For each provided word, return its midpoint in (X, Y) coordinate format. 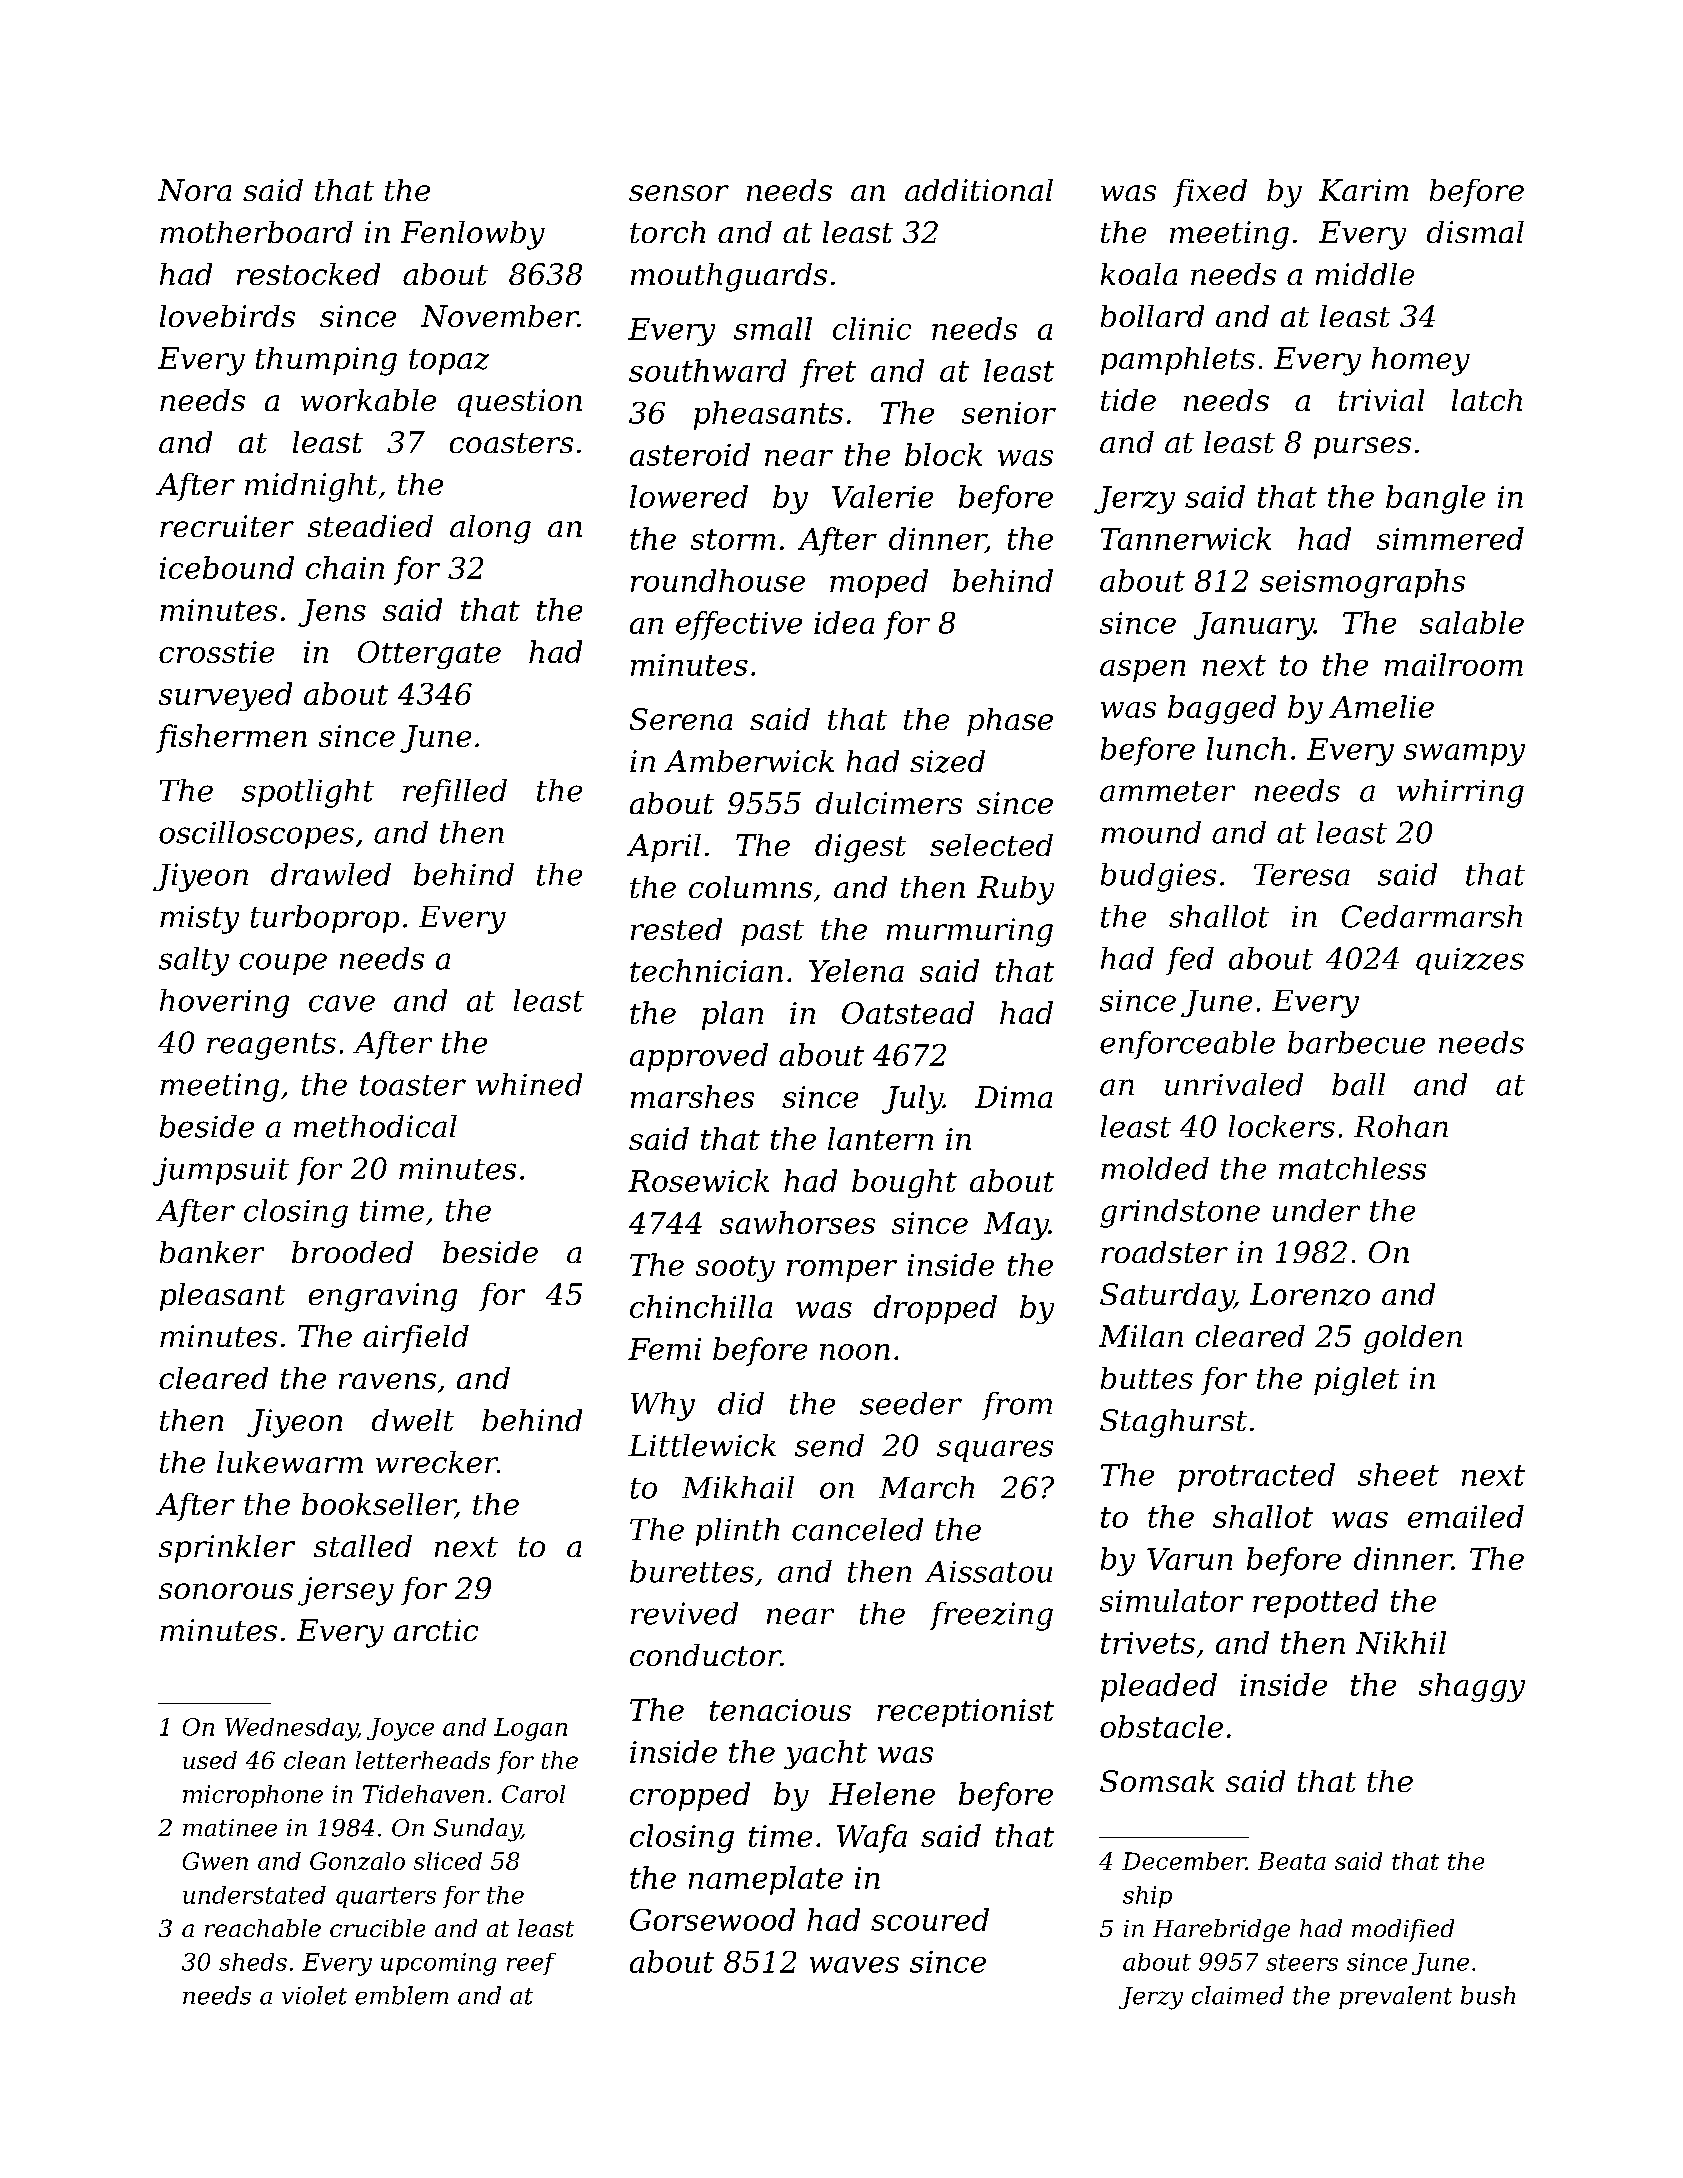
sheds (253, 1962)
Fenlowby (473, 235)
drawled (331, 874)
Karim (1363, 190)
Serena (681, 719)
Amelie (1381, 706)
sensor (679, 193)
